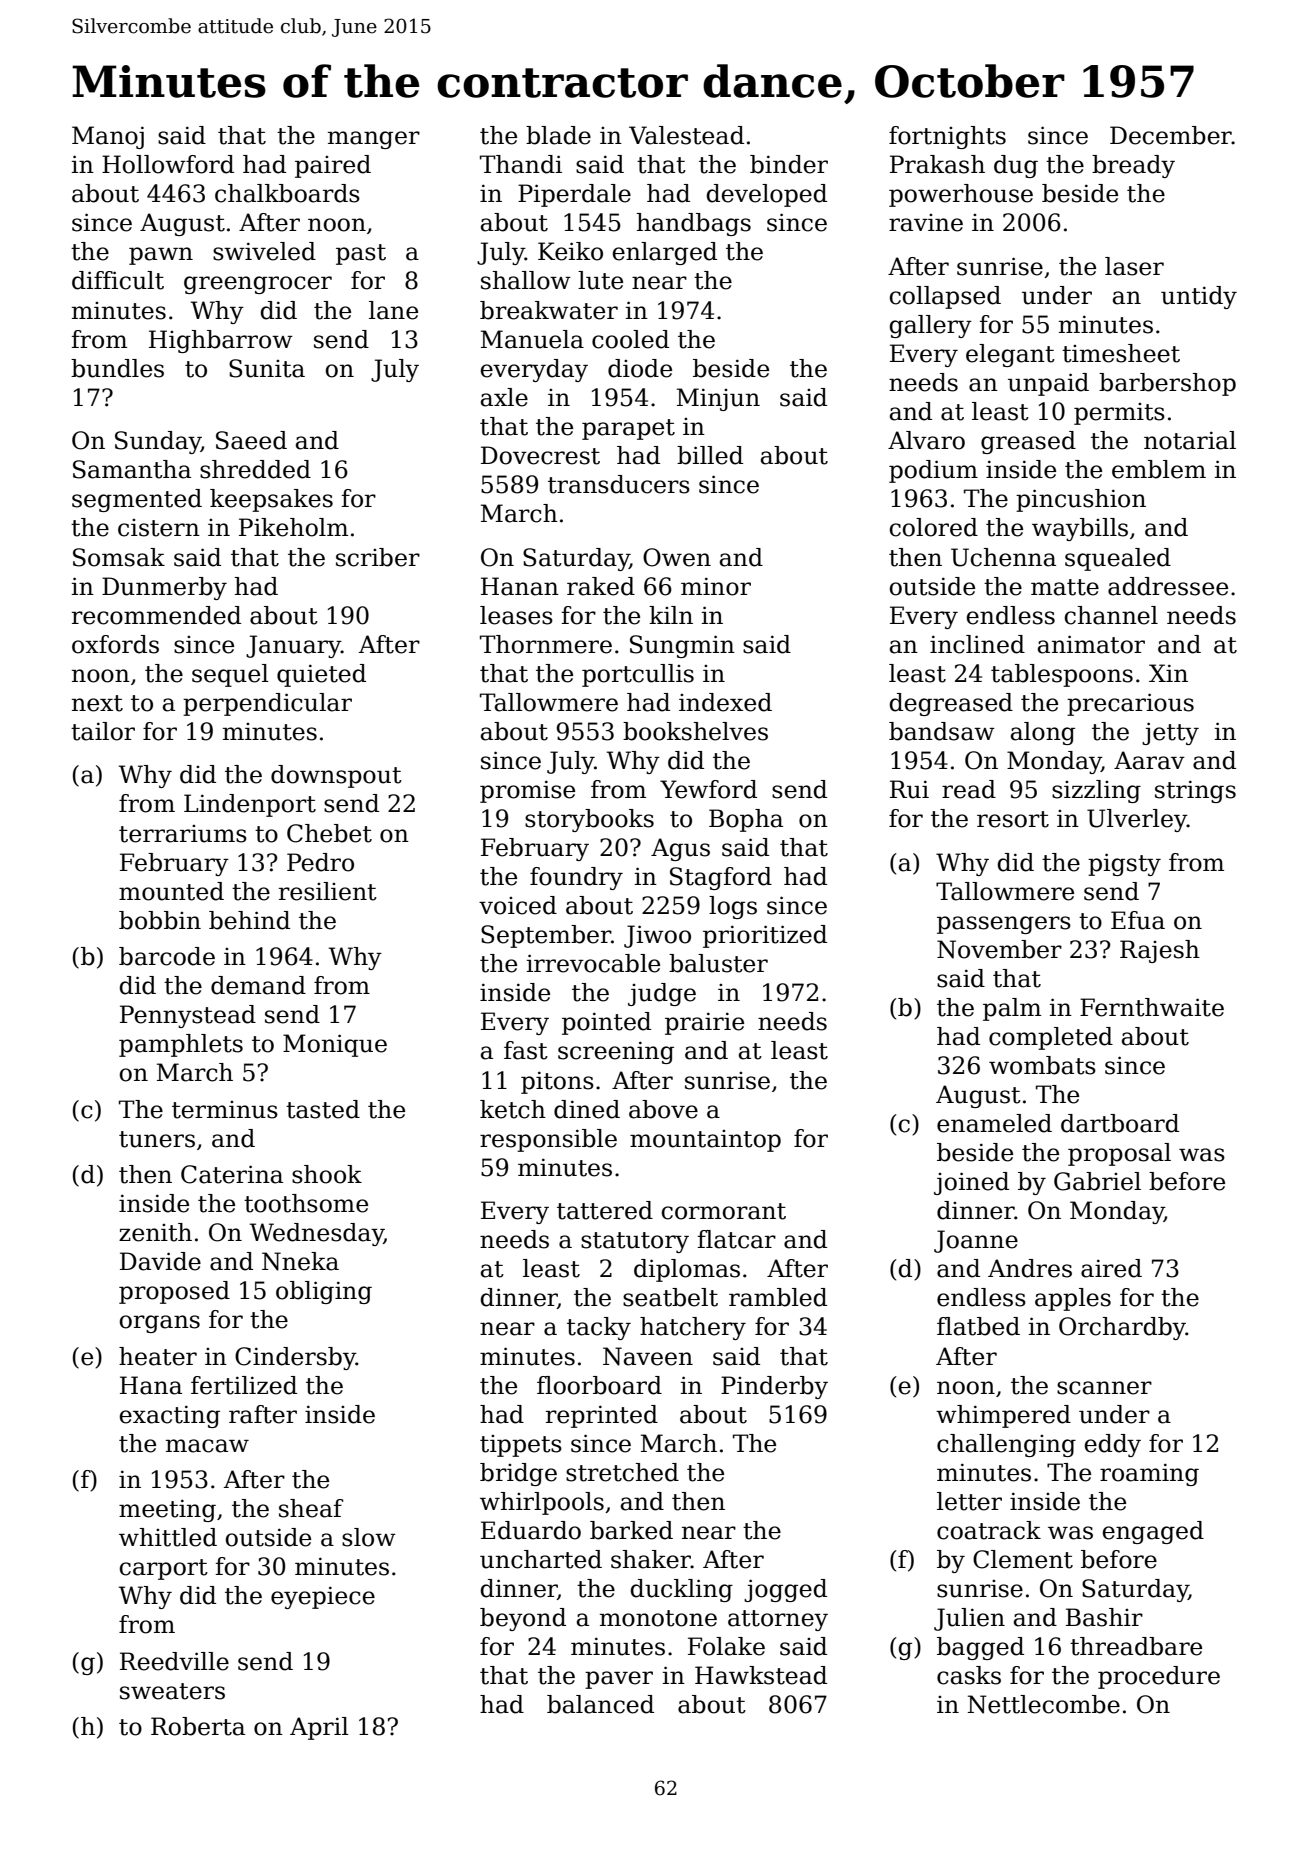  Describe the element at coordinates (1153, 1532) in the page. I see `engaged` at that location.
